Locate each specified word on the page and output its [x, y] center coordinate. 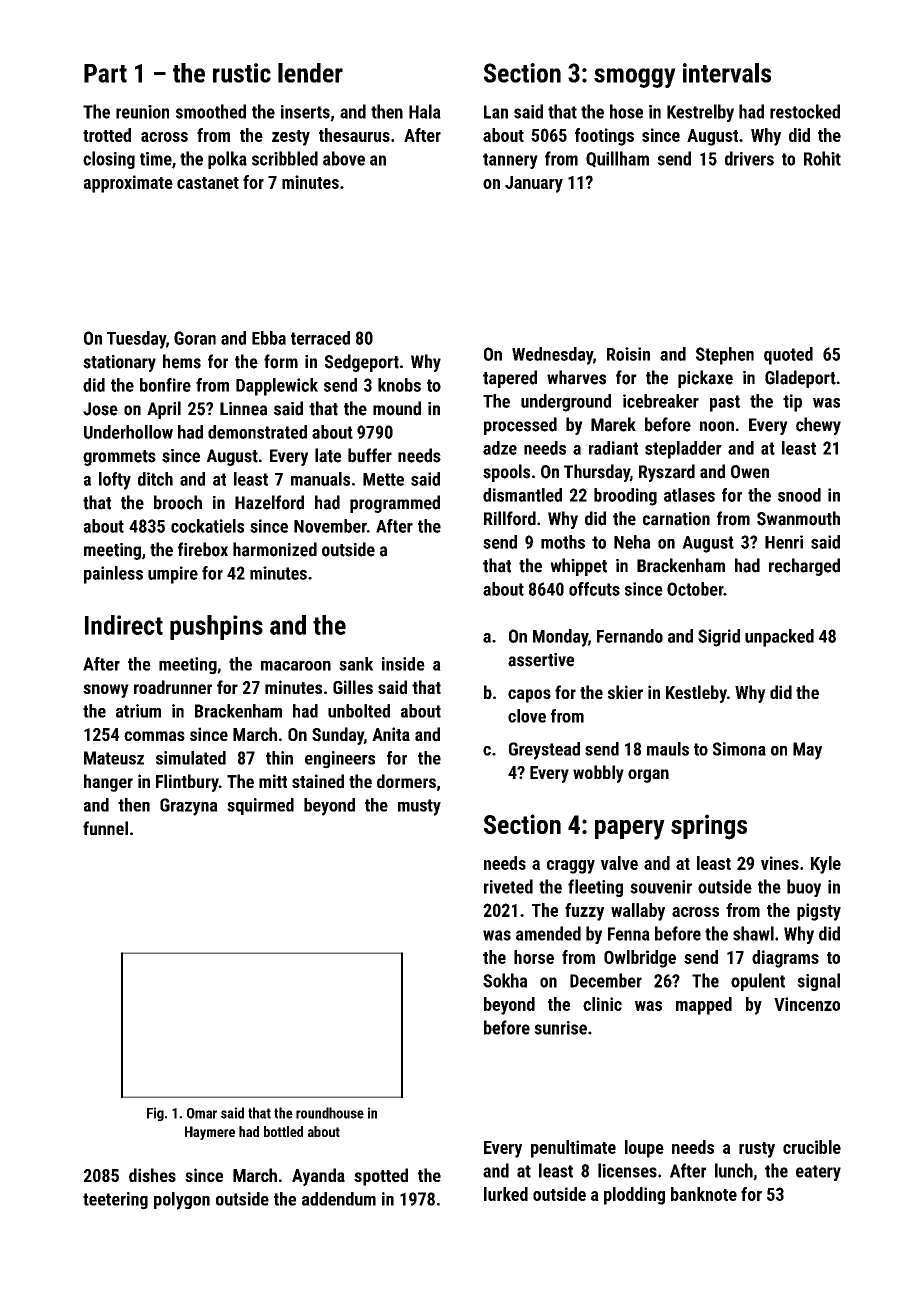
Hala [425, 111]
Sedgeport [362, 363]
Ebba [269, 338]
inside [403, 664]
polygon [182, 1201]
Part [105, 73]
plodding [634, 1196]
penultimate [573, 1149]
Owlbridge [640, 959]
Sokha [505, 980]
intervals [727, 73]
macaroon [296, 666]
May [807, 751]
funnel [105, 828]
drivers [749, 158]
